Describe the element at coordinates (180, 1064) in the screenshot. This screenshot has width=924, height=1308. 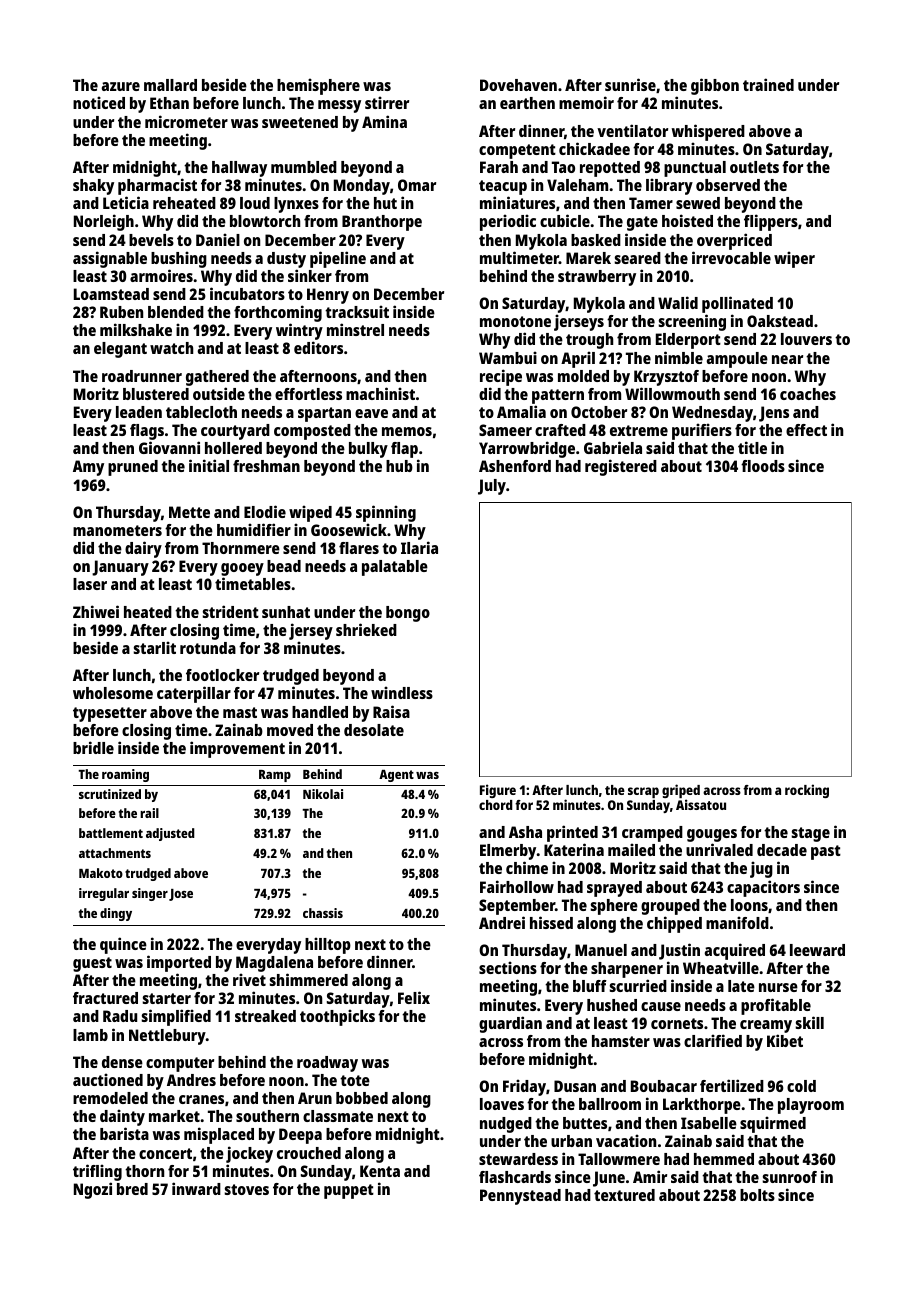
I see `computer` at that location.
